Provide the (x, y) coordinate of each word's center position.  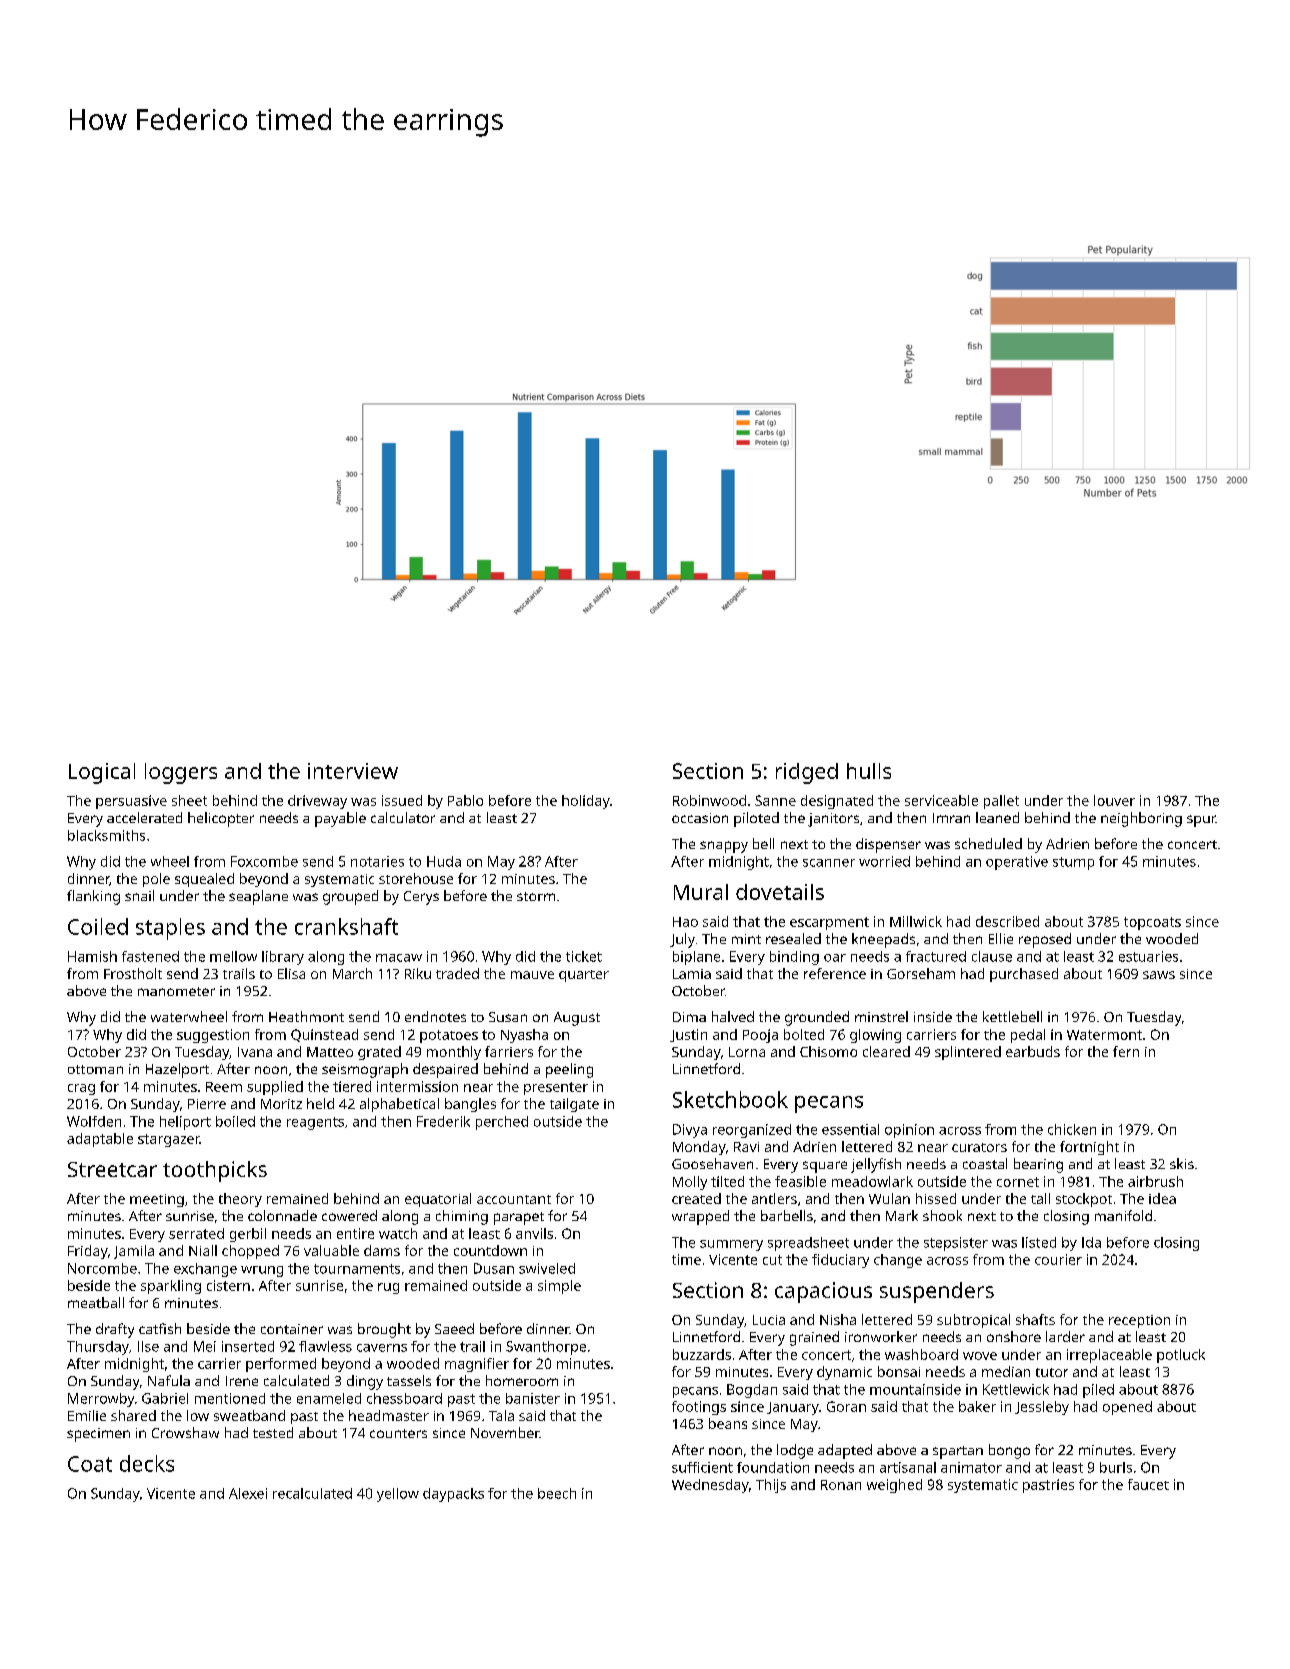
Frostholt (133, 973)
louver (1114, 800)
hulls (869, 771)
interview (353, 771)
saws (1159, 975)
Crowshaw (185, 1432)
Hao (685, 922)
